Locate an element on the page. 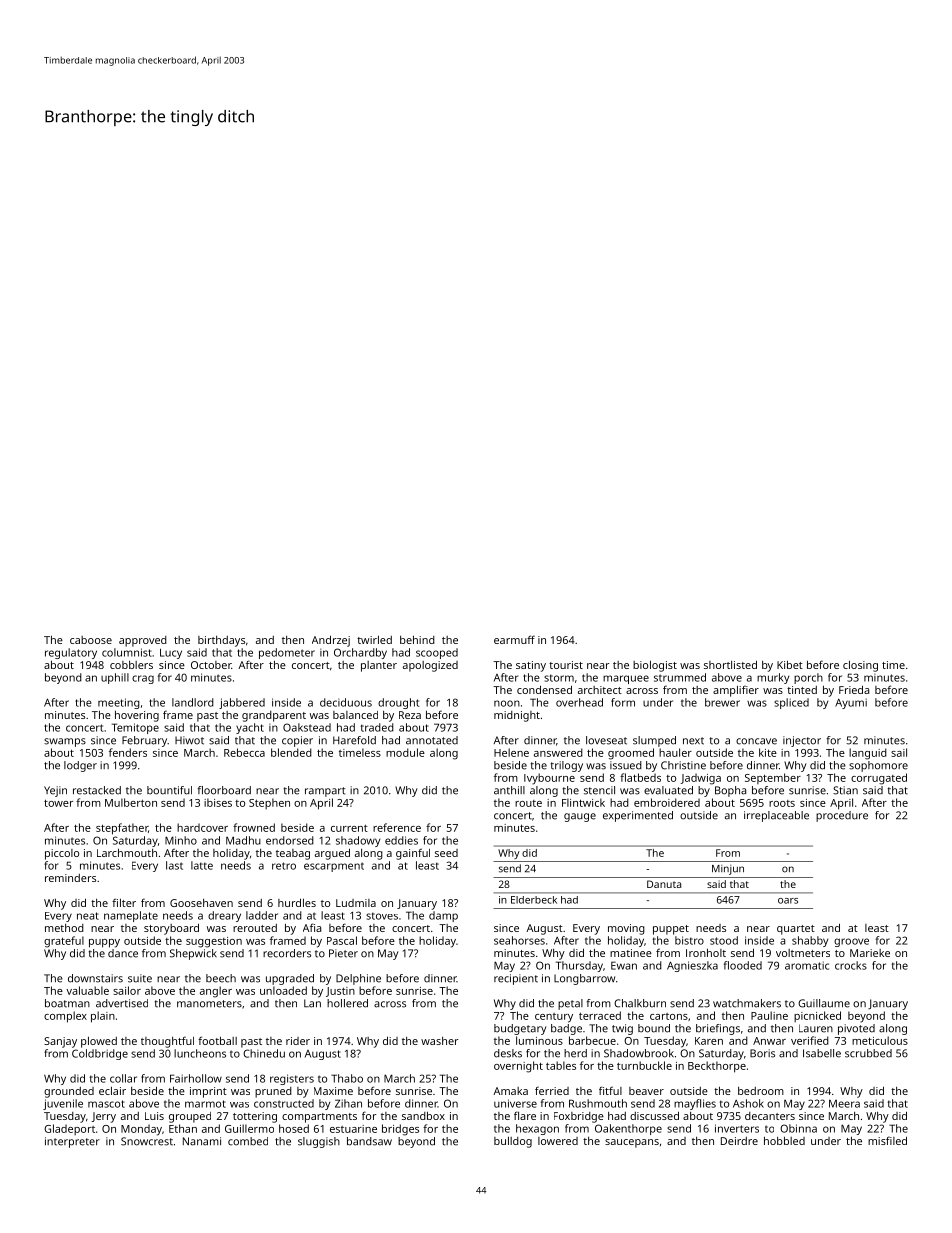  Ludmila is located at coordinates (356, 903).
